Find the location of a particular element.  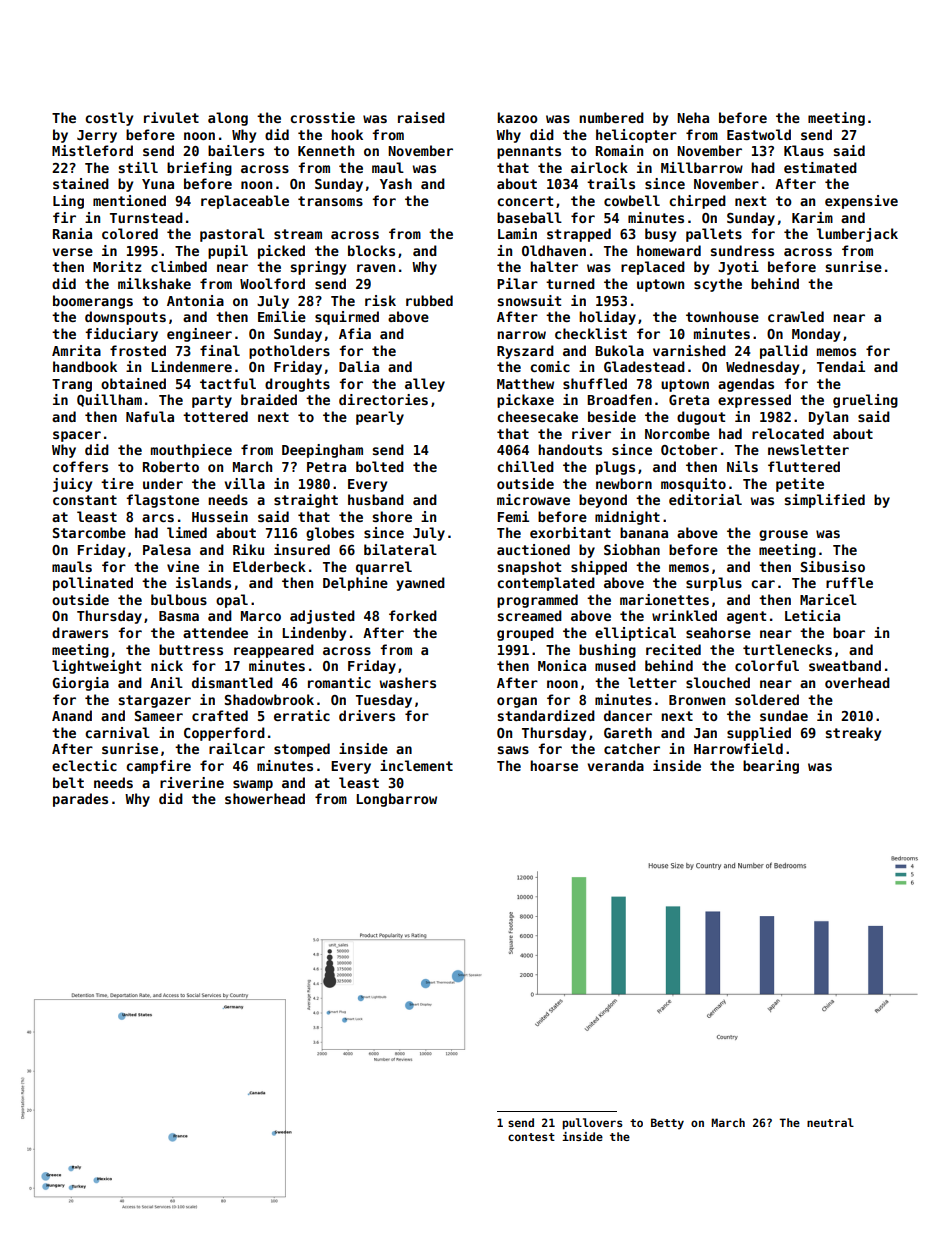

downspouts is located at coordinates (125, 318).
